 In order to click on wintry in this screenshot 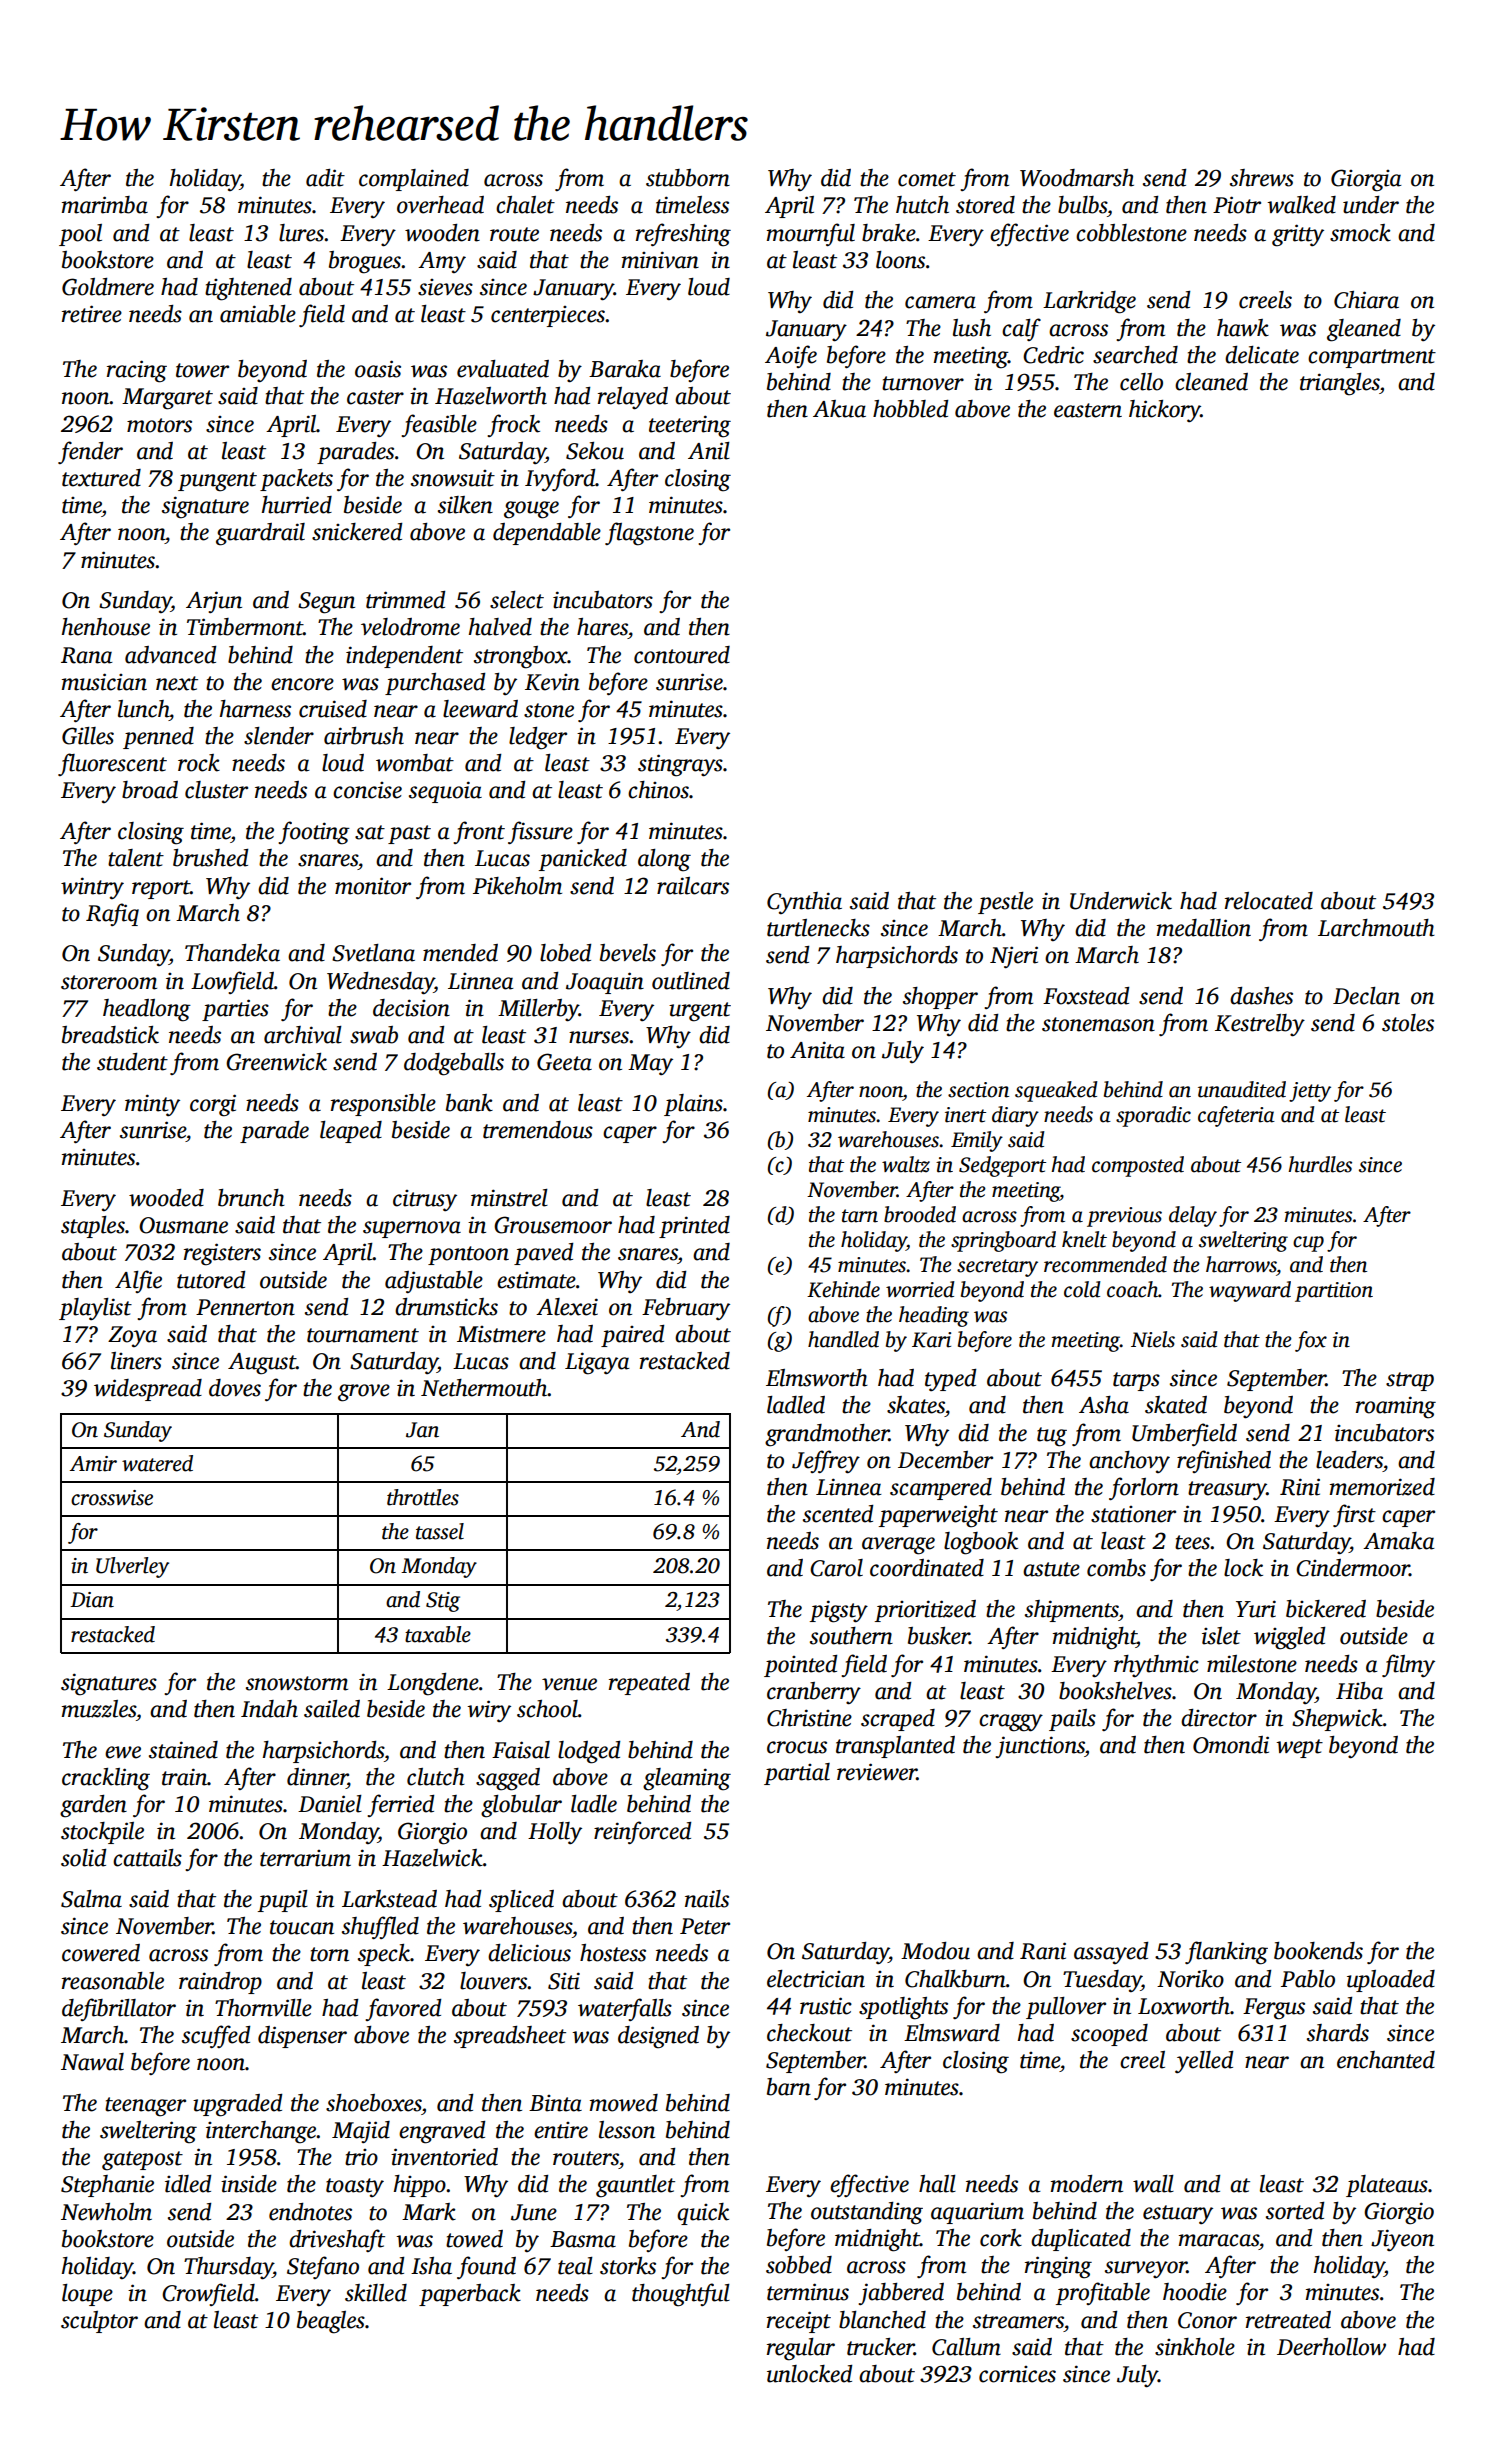, I will do `click(92, 888)`.
